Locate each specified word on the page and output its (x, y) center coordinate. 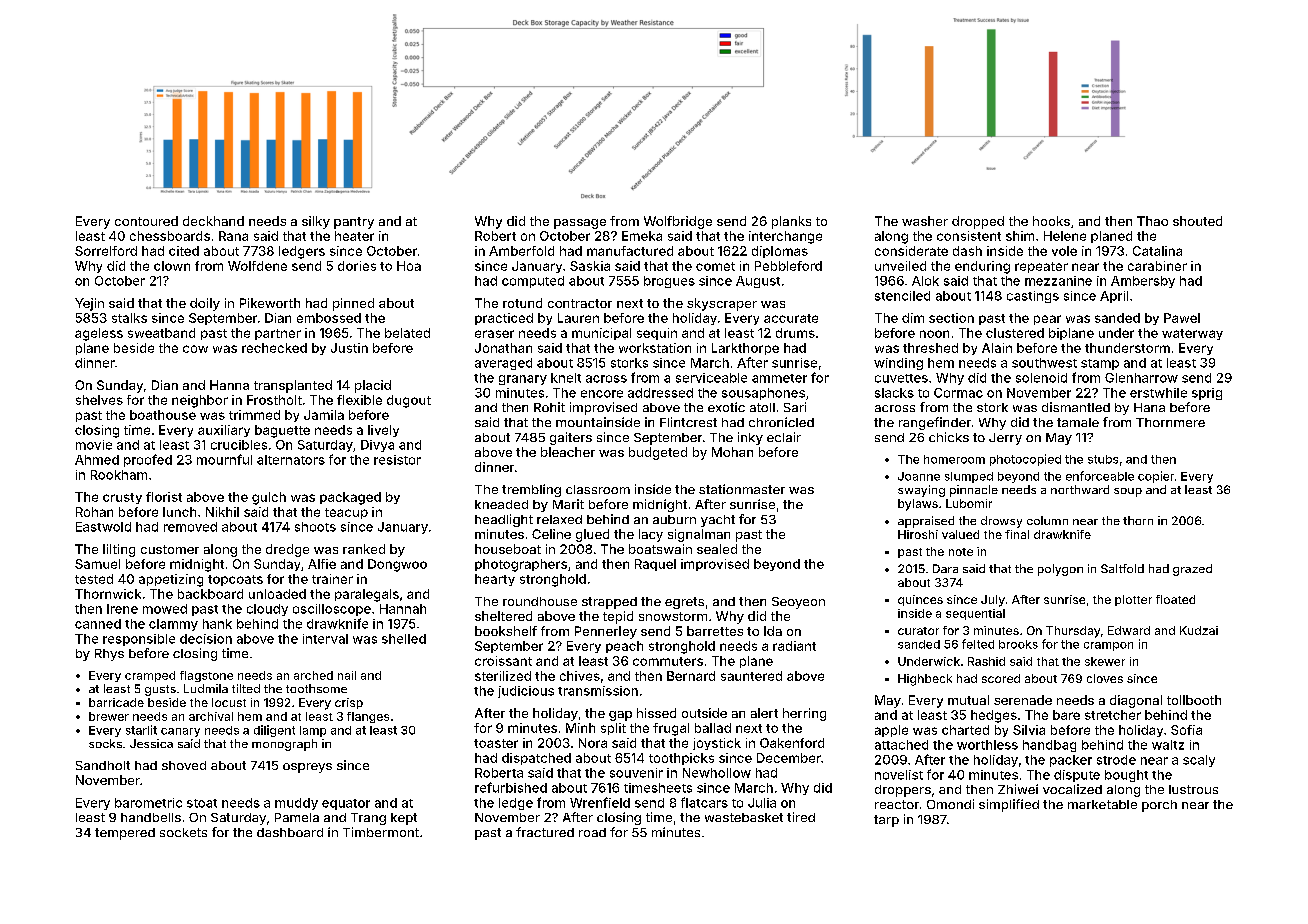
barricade (116, 702)
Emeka (642, 236)
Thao (1152, 221)
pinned (353, 304)
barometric (148, 803)
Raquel (655, 565)
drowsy (1001, 522)
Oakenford (792, 743)
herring (804, 714)
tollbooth (1194, 700)
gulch (269, 498)
